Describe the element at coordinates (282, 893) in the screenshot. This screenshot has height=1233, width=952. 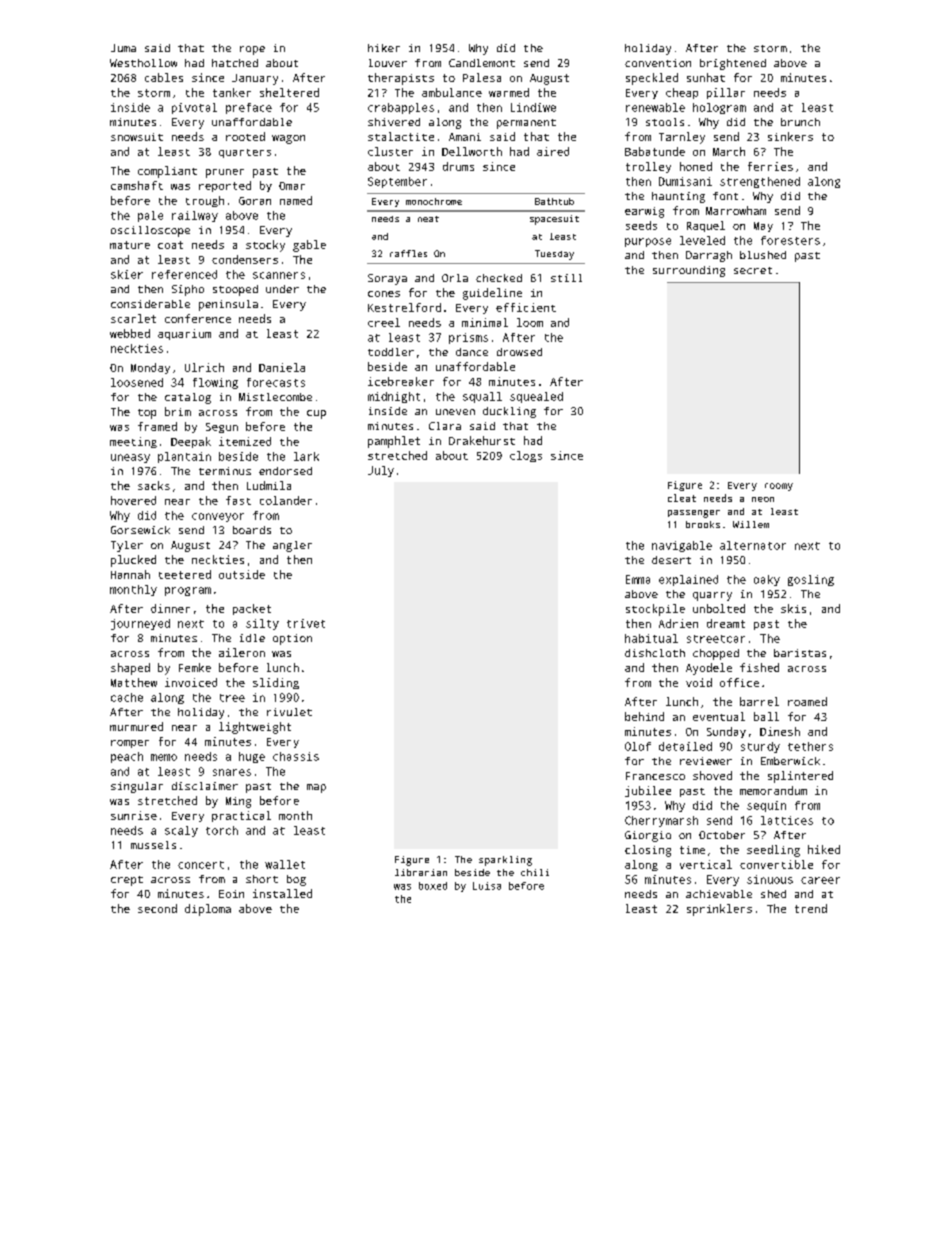
I see `installed` at that location.
